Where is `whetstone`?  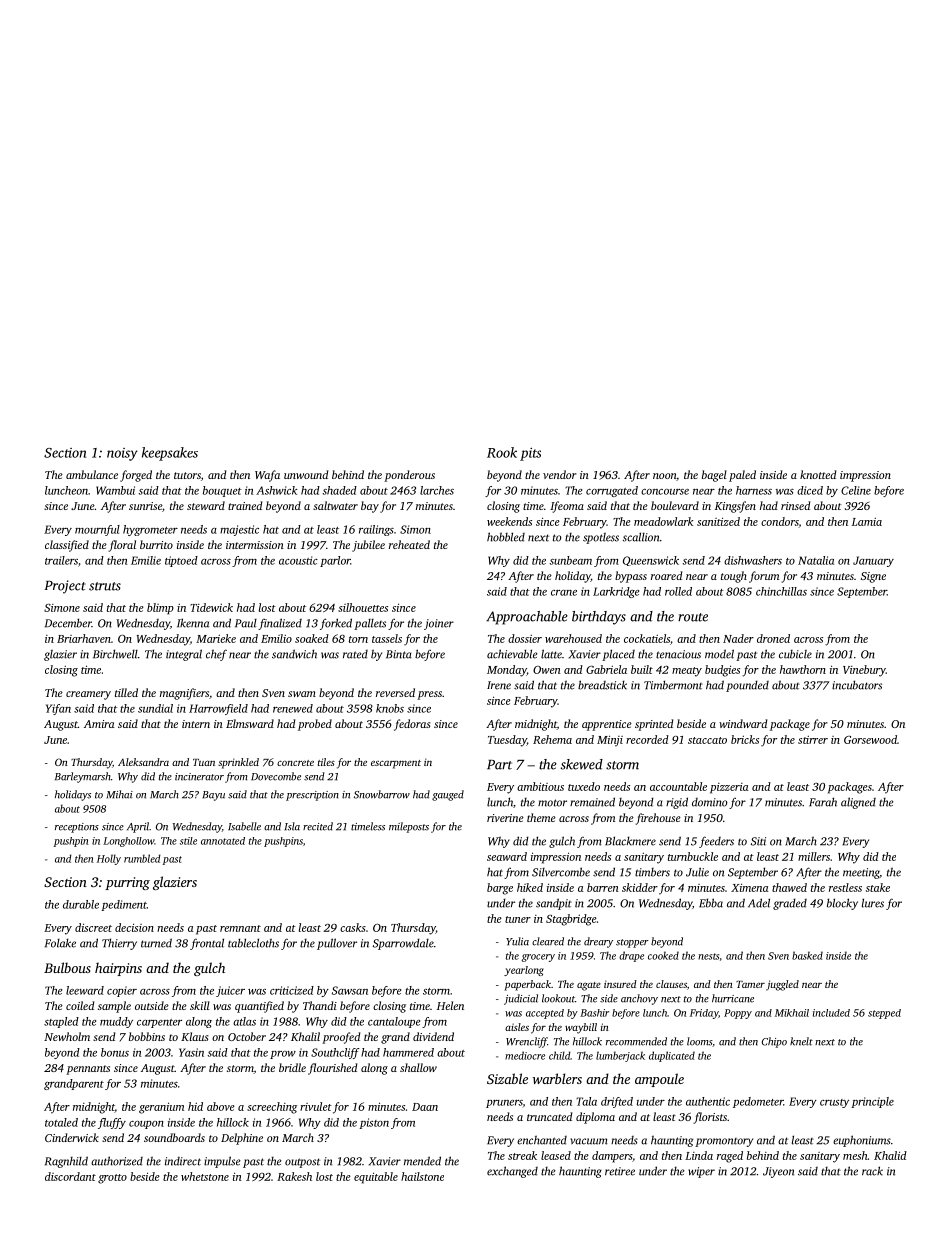
whetstone is located at coordinates (205, 1176).
